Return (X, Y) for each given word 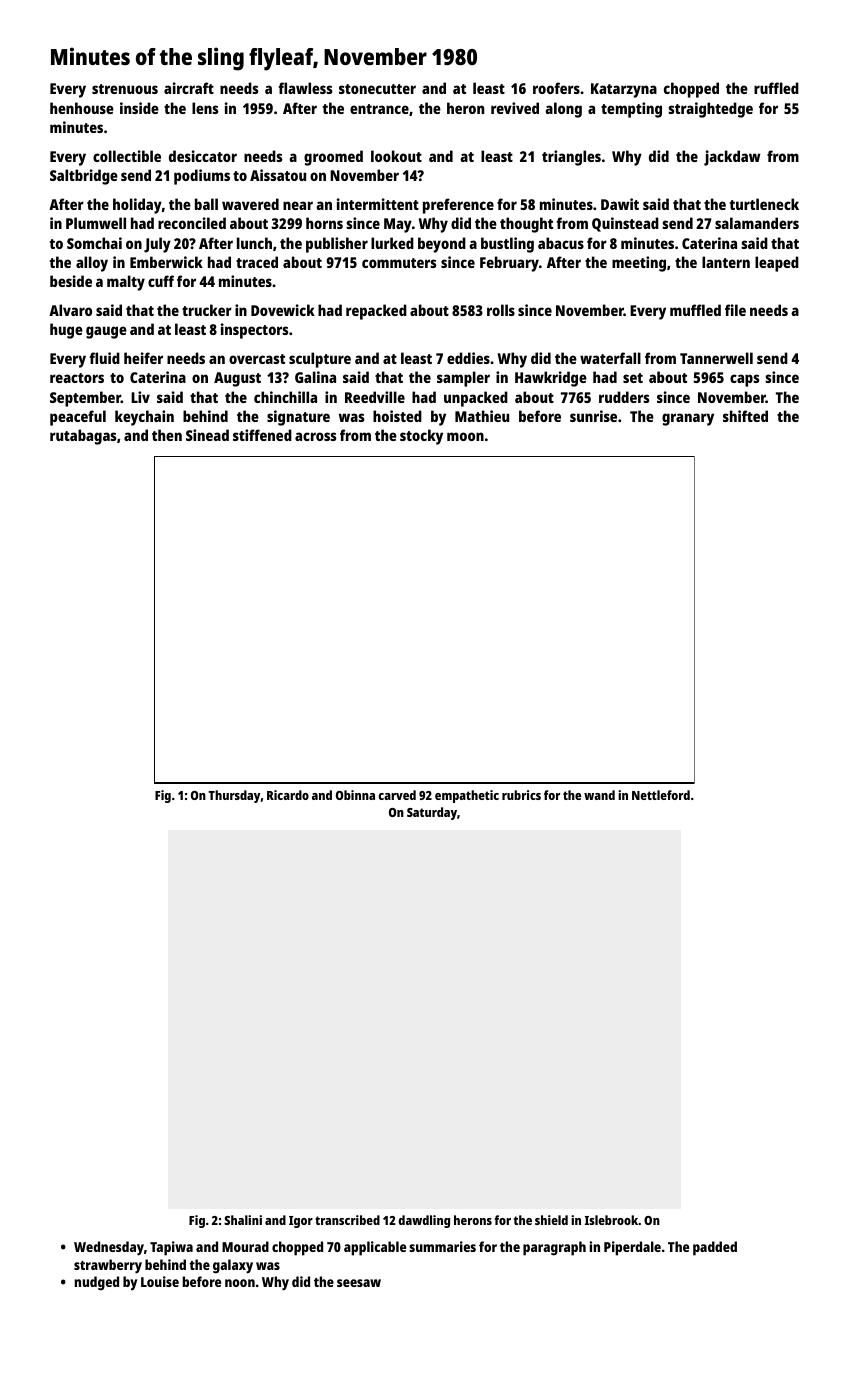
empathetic (467, 796)
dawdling (424, 1221)
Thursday (234, 796)
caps (744, 380)
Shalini (243, 1220)
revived (515, 108)
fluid (105, 358)
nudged (96, 1283)
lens (205, 108)
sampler (463, 379)
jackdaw (732, 158)
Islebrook (611, 1220)
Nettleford (661, 795)
